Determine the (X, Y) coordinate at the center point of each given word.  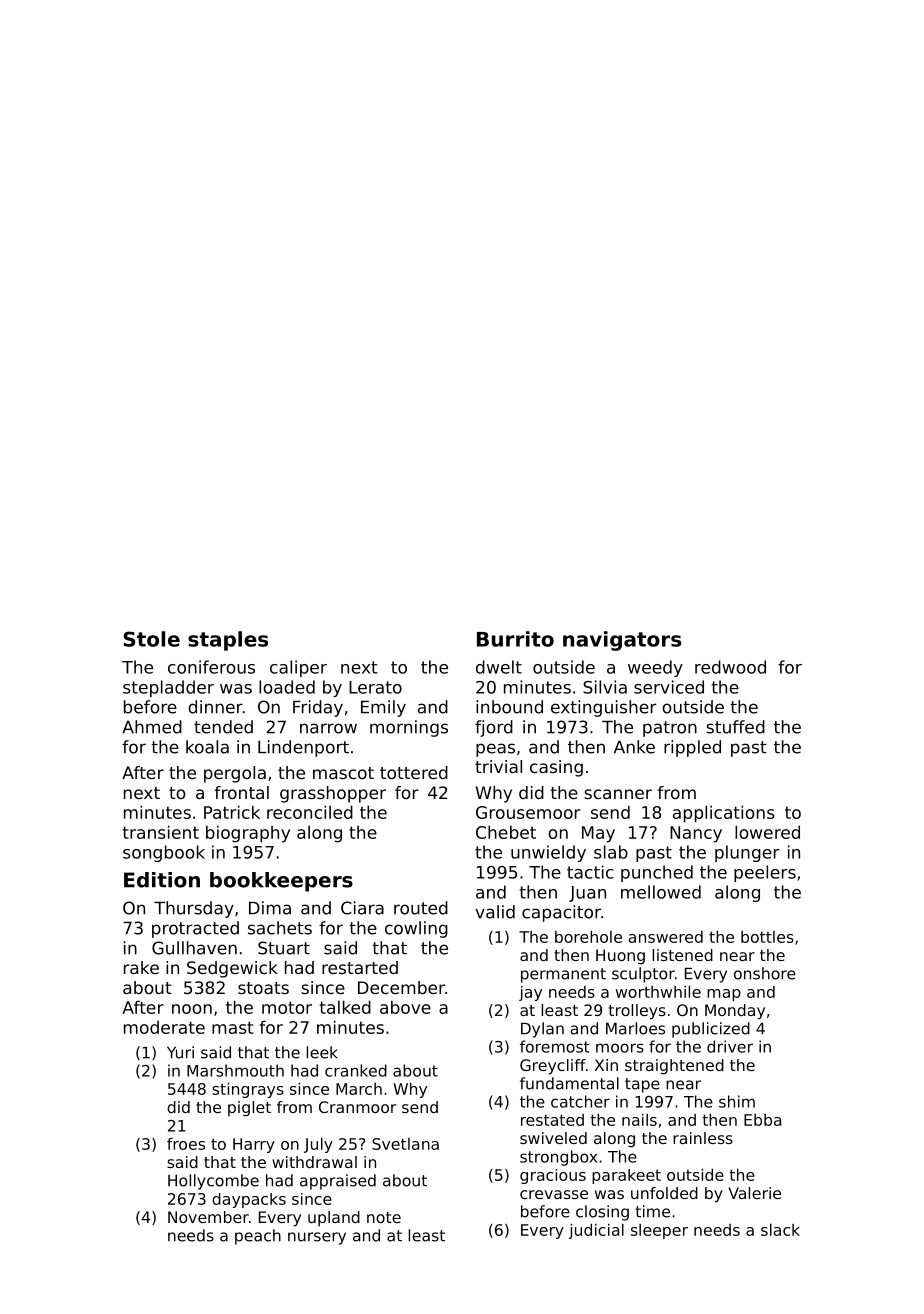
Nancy (696, 834)
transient (161, 832)
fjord (494, 728)
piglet (249, 1109)
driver (730, 1046)
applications (724, 814)
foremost (555, 1046)
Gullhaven (194, 948)
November (208, 1217)
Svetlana (405, 1144)
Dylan (542, 1030)
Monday (735, 1012)
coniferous (211, 667)
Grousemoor (528, 812)
